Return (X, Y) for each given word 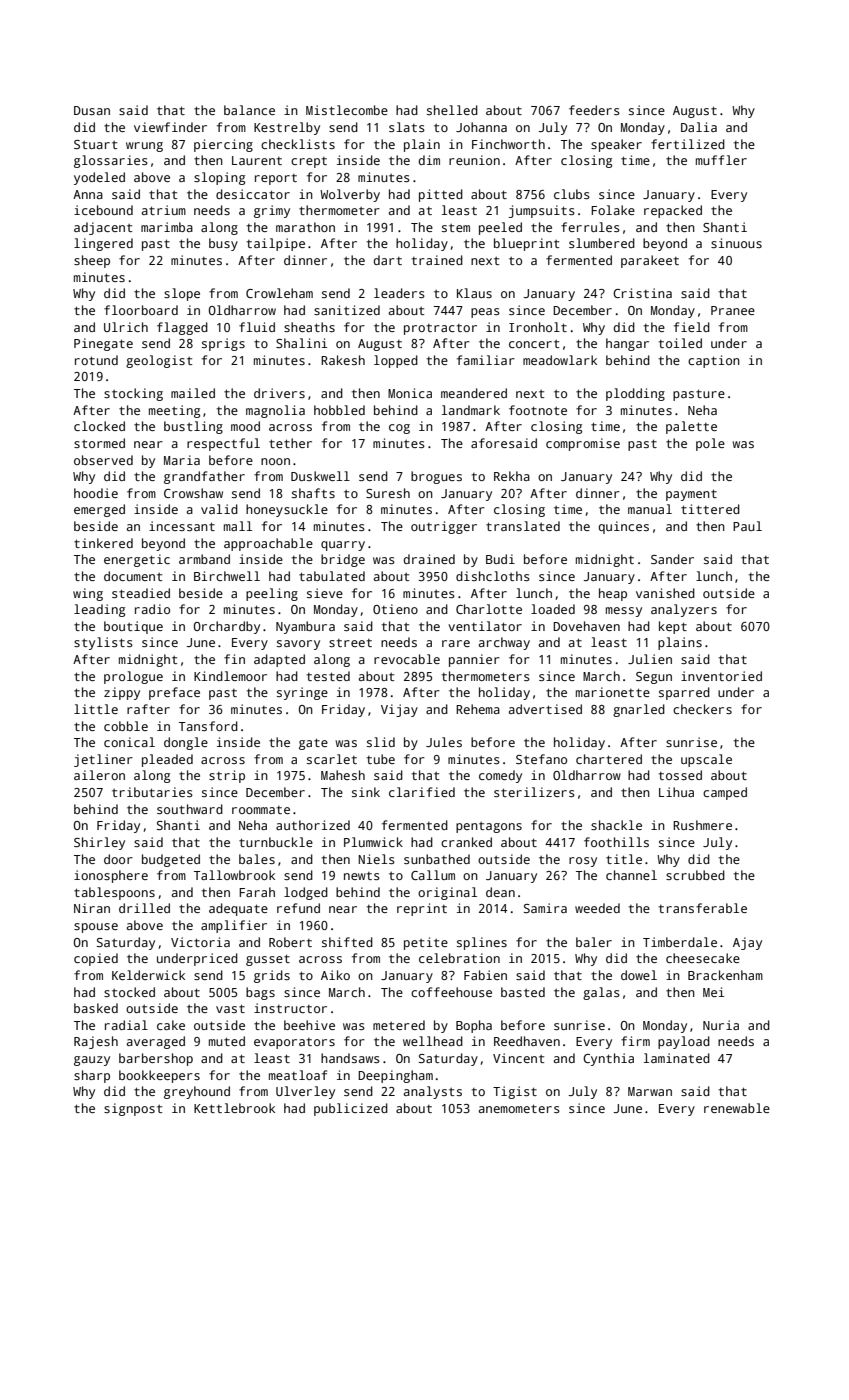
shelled (452, 110)
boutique (133, 627)
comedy (500, 776)
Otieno (395, 609)
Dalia (699, 127)
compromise (583, 444)
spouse (96, 928)
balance (249, 110)
